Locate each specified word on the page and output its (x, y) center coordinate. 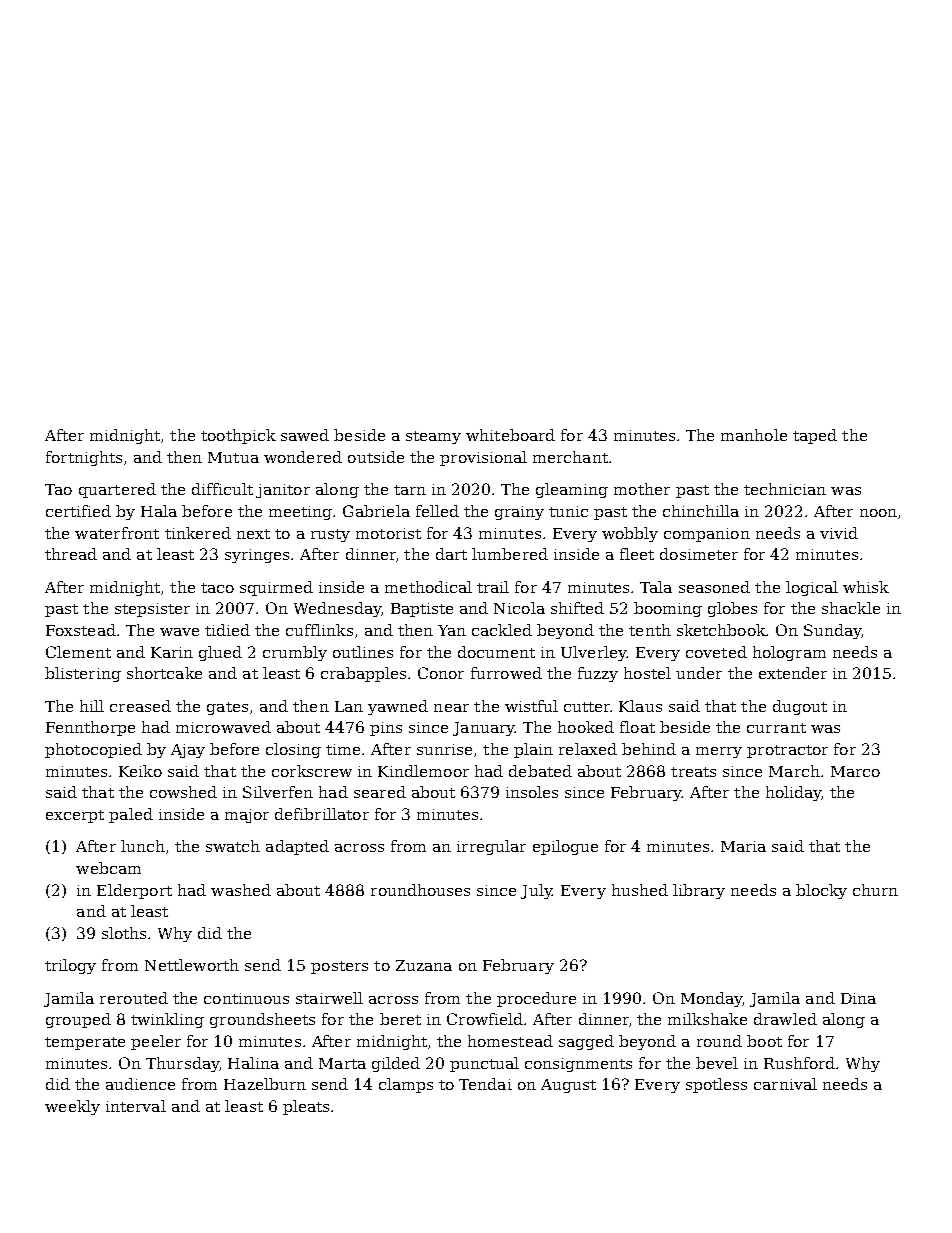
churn (875, 890)
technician (785, 489)
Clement (78, 652)
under (699, 673)
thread (71, 554)
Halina (253, 1063)
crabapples (363, 674)
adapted (297, 847)
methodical (428, 587)
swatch (233, 846)
